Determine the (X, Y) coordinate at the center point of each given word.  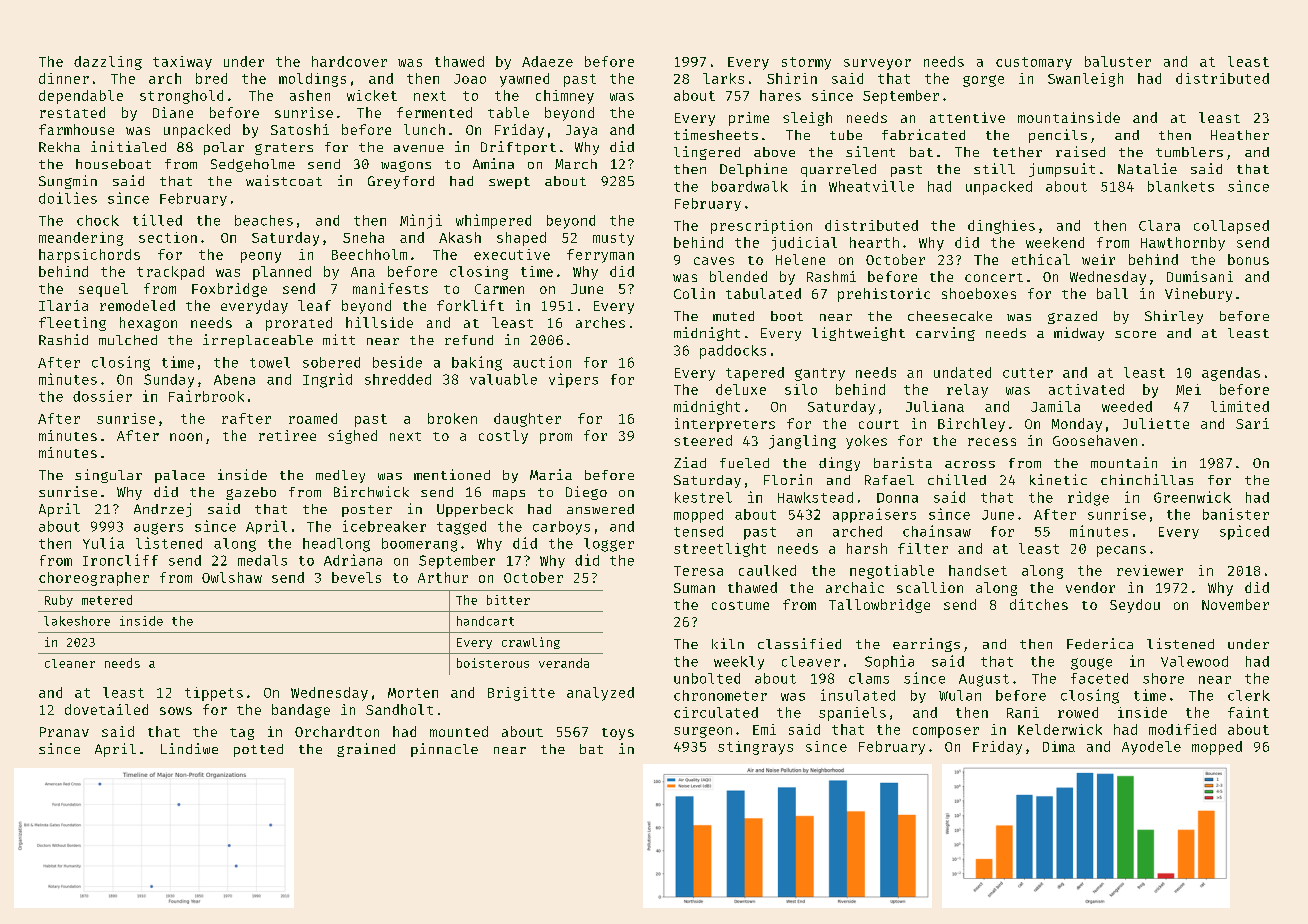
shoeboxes (979, 293)
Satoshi (300, 129)
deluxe (741, 389)
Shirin (792, 78)
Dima (1059, 746)
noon (186, 437)
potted (258, 750)
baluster (1118, 61)
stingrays (755, 748)
